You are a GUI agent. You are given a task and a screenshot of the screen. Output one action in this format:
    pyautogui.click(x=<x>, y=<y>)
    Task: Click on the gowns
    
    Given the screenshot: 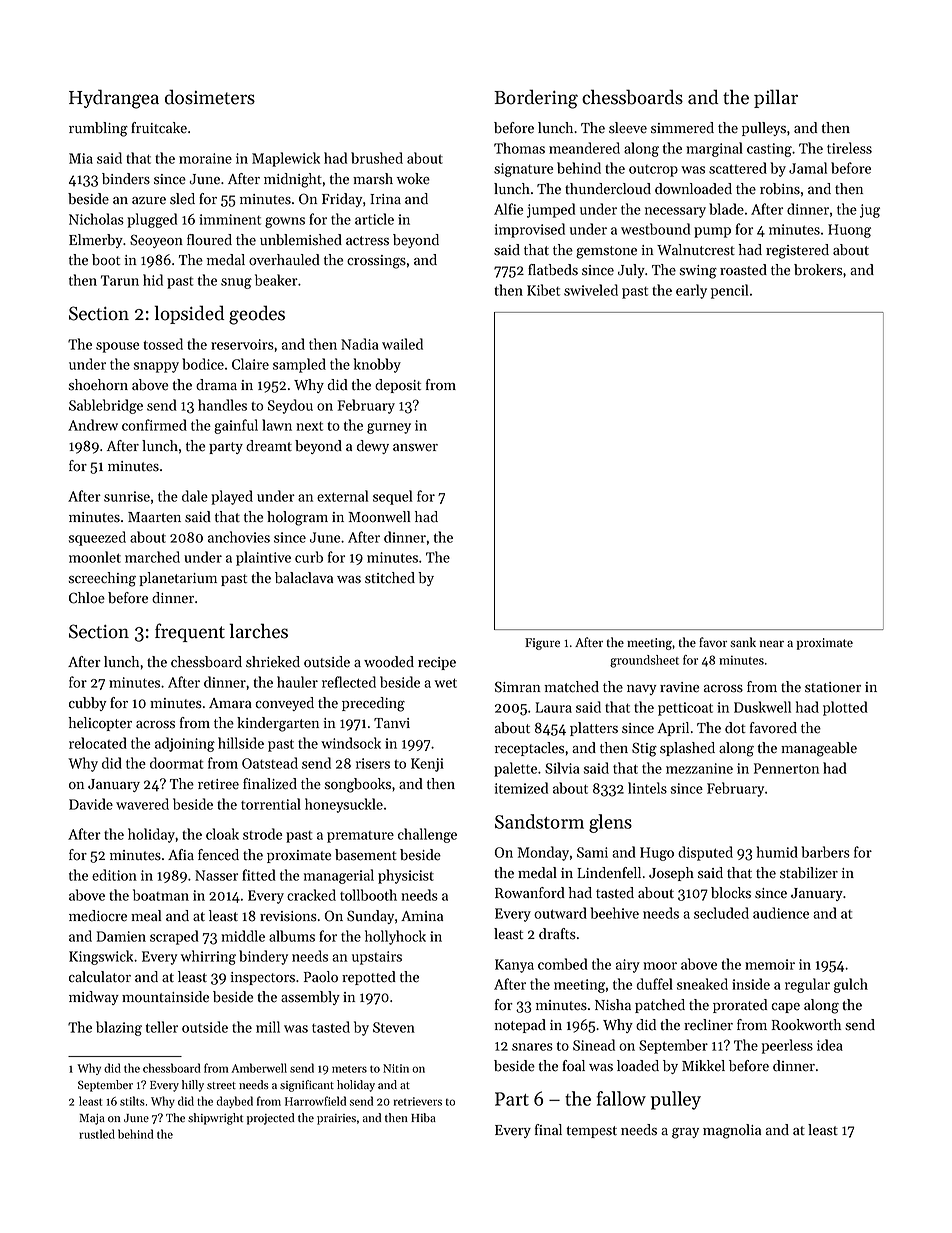 What is the action you would take?
    pyautogui.click(x=285, y=222)
